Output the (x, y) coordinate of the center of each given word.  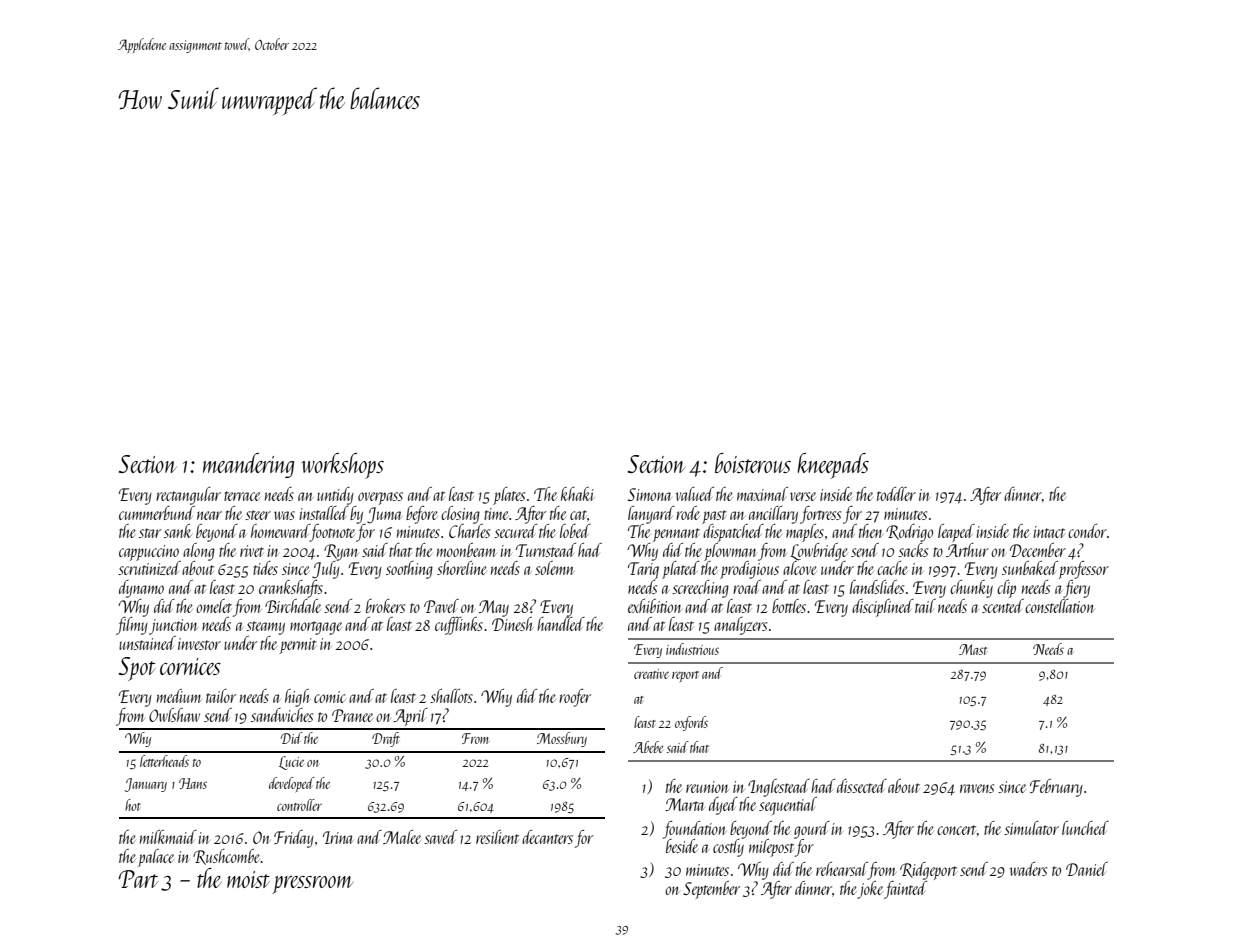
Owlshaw (174, 715)
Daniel (1087, 869)
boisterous (753, 463)
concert (956, 830)
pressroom (312, 885)
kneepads (833, 466)
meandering (248, 465)
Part (138, 879)
